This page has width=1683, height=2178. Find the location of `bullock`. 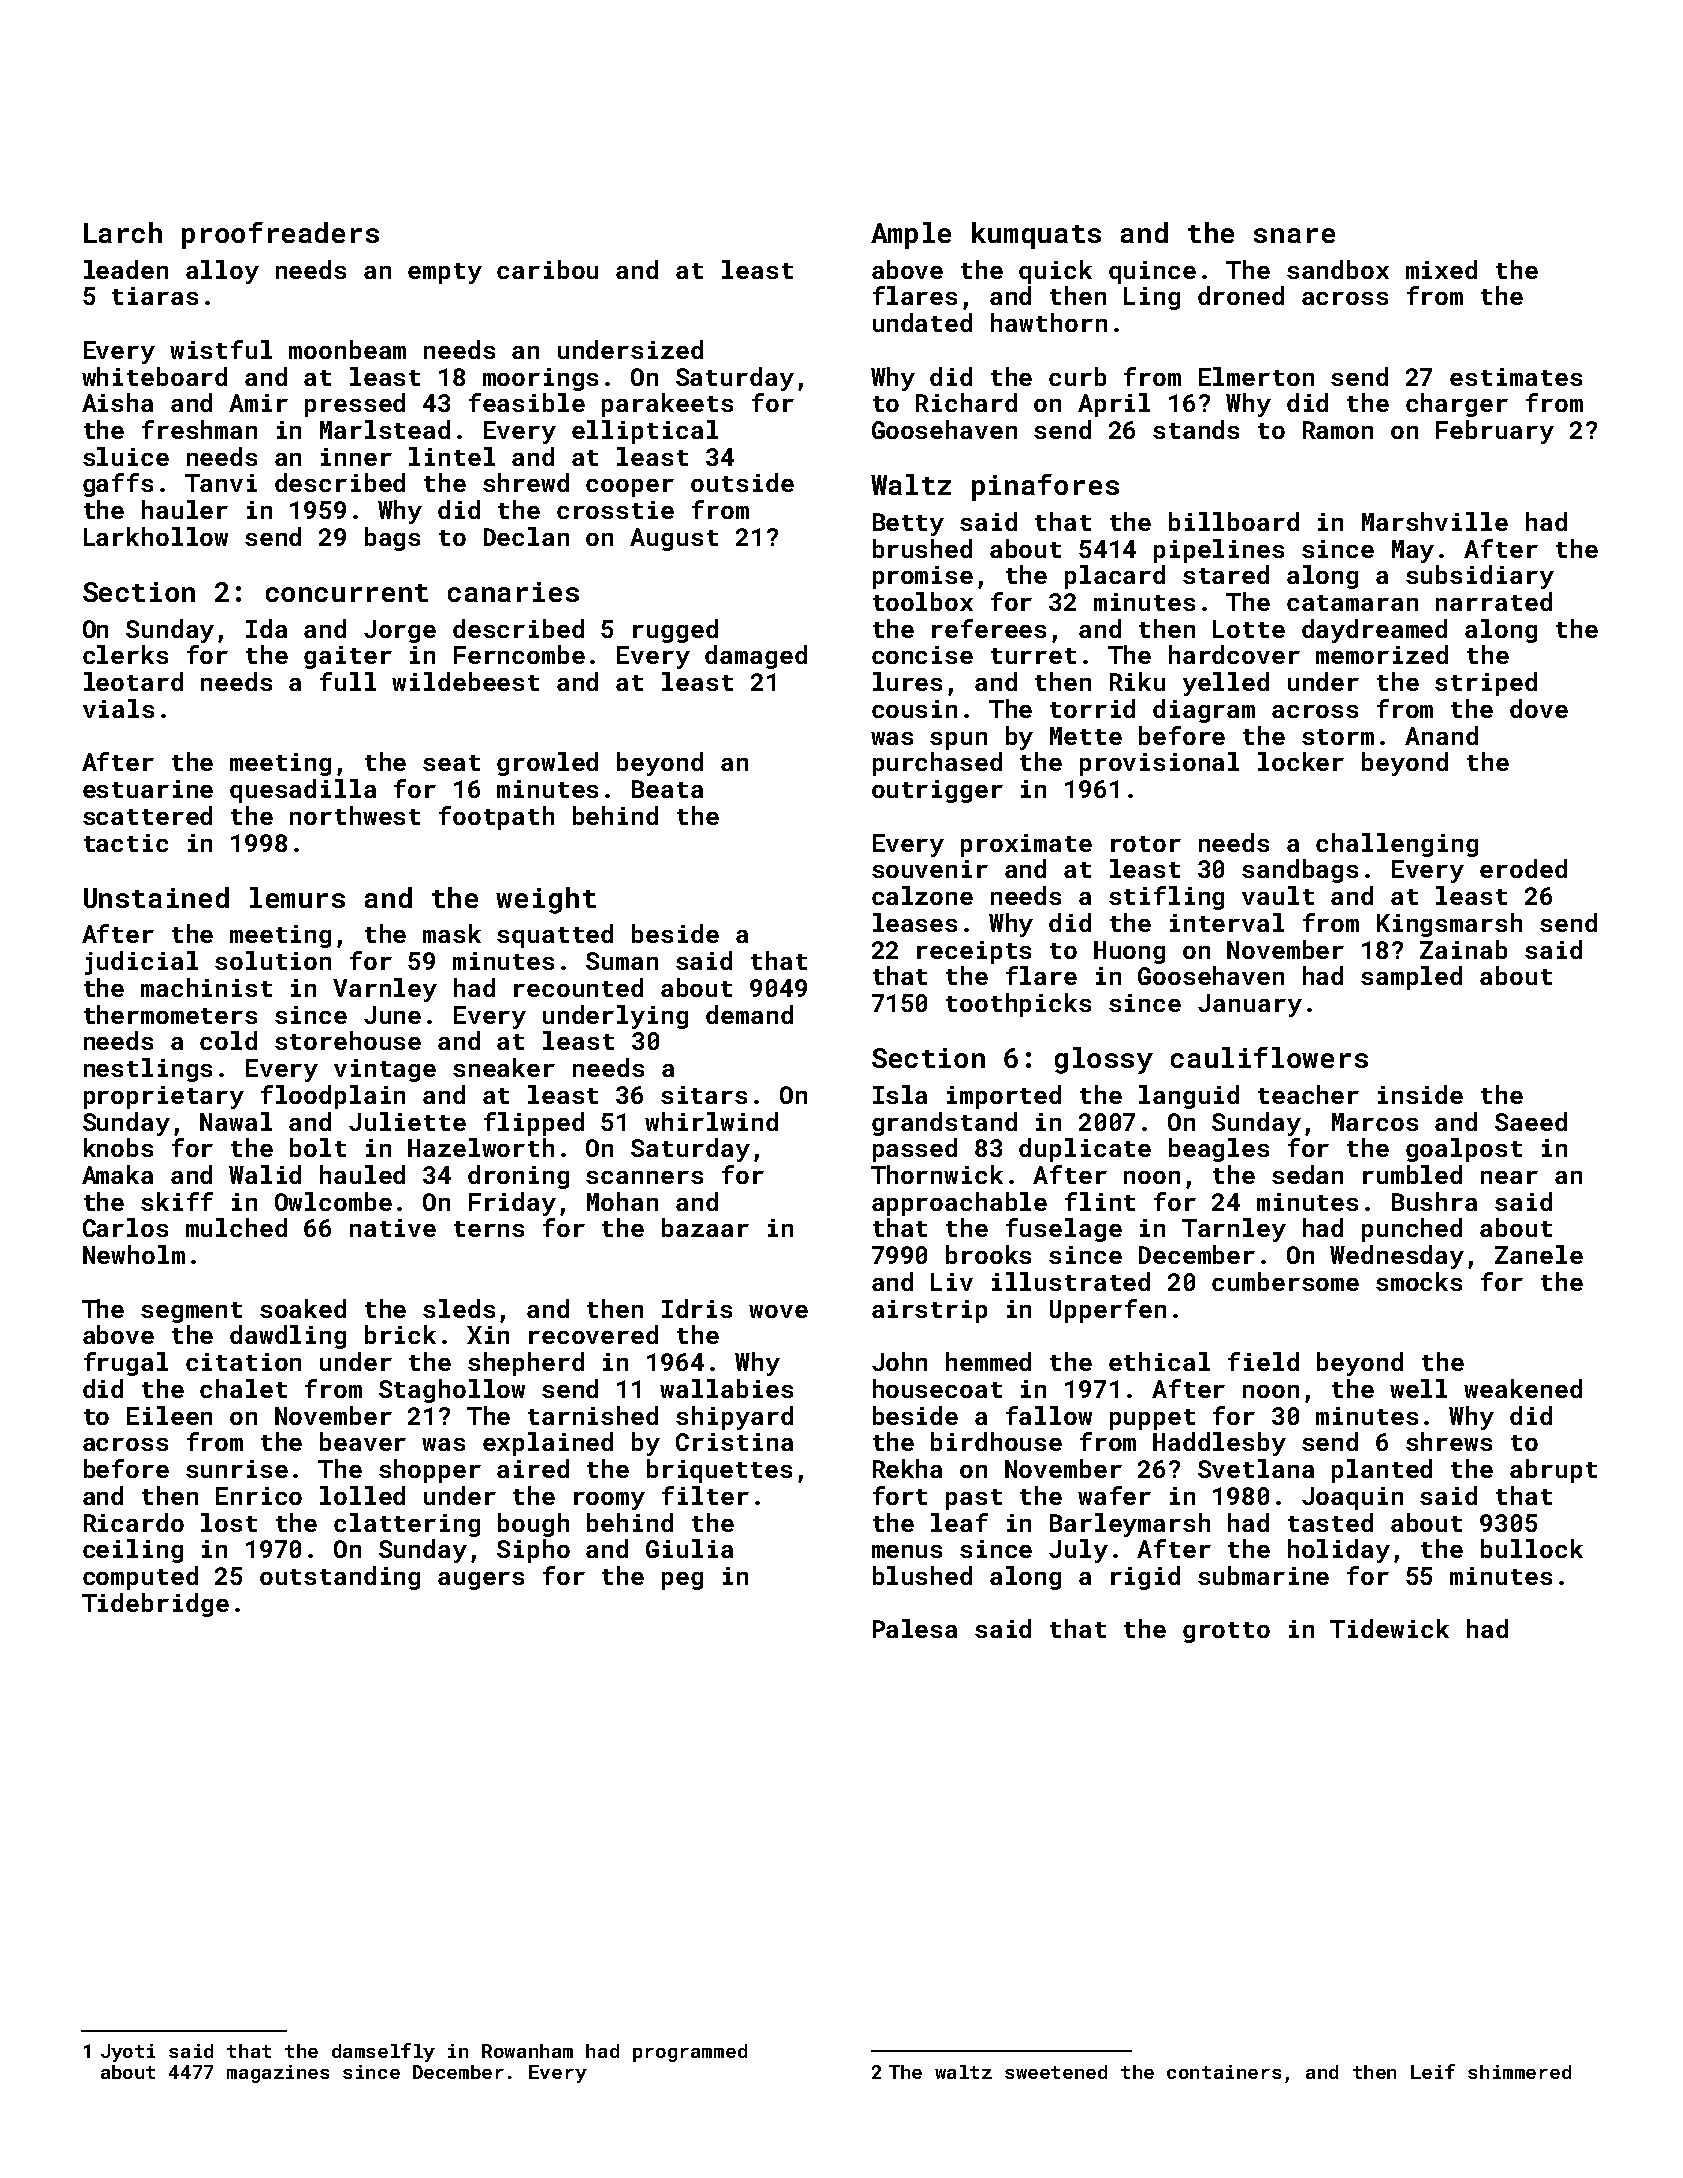

bullock is located at coordinates (1532, 1548).
